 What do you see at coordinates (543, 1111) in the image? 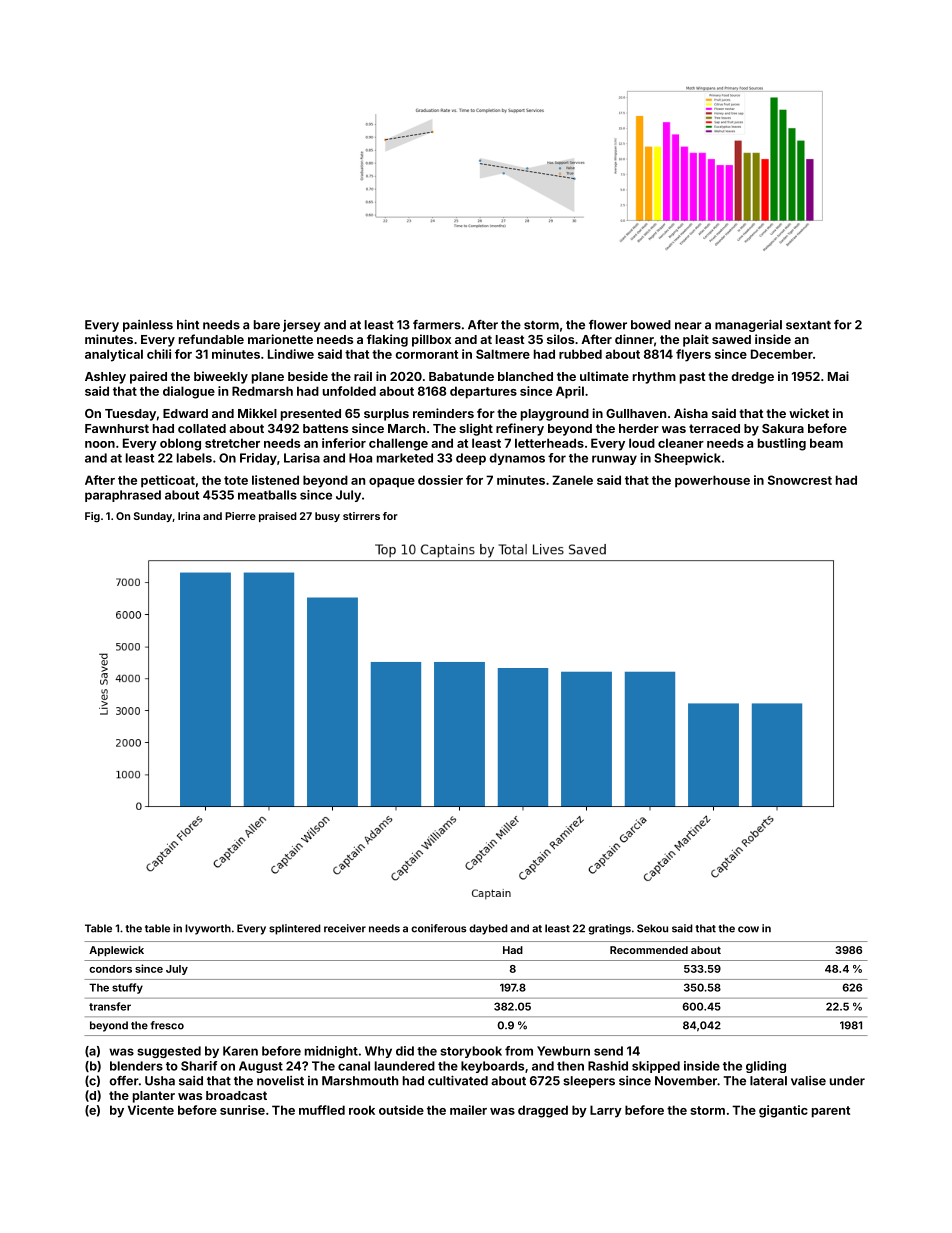
I see `dragged` at bounding box center [543, 1111].
